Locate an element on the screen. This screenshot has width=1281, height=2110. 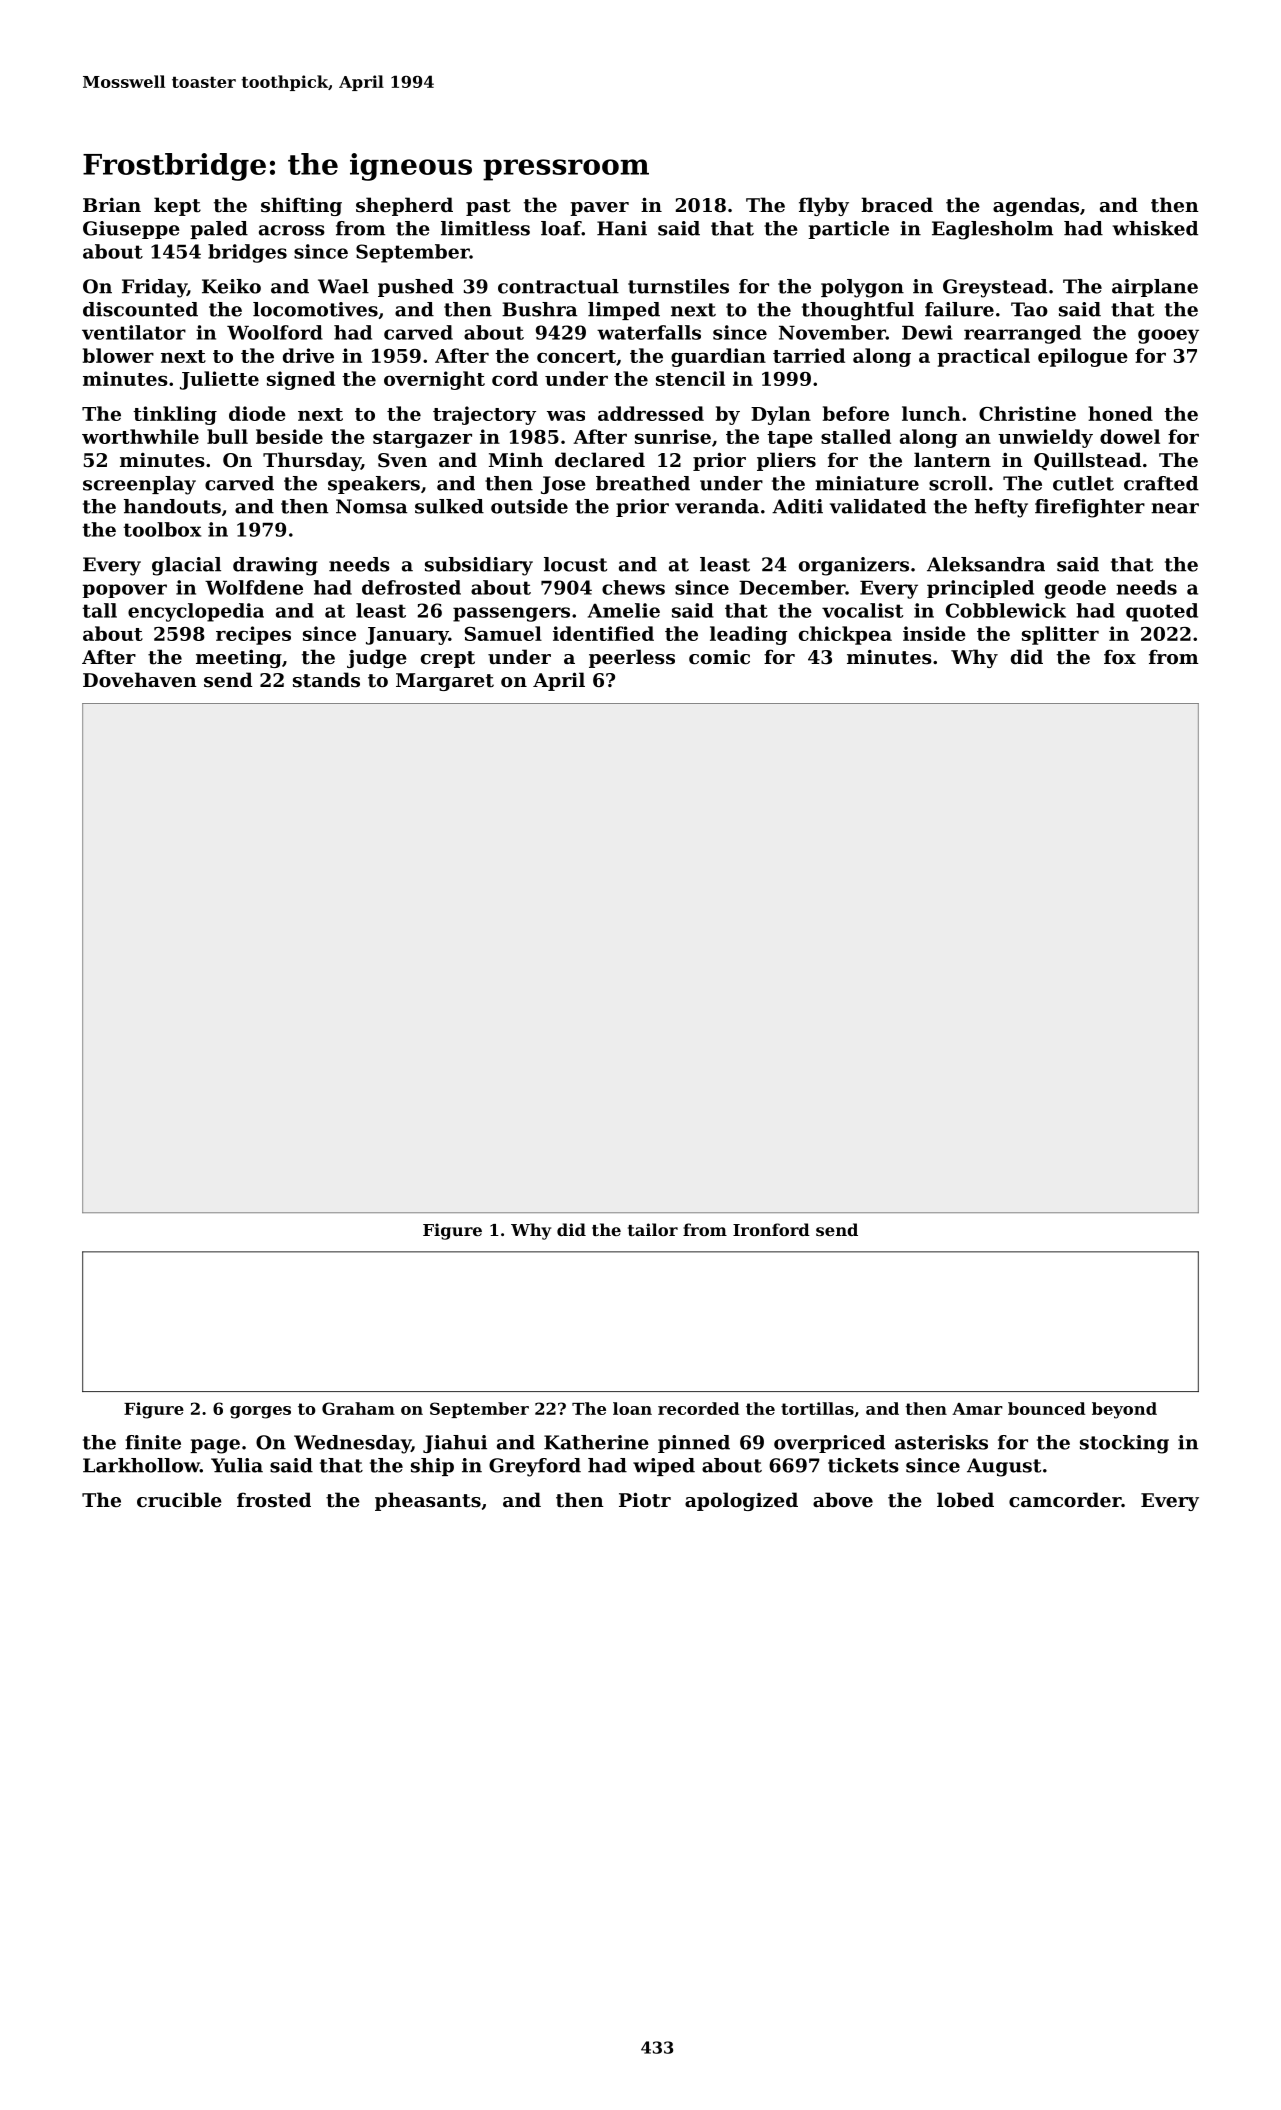
Minh is located at coordinates (516, 459).
